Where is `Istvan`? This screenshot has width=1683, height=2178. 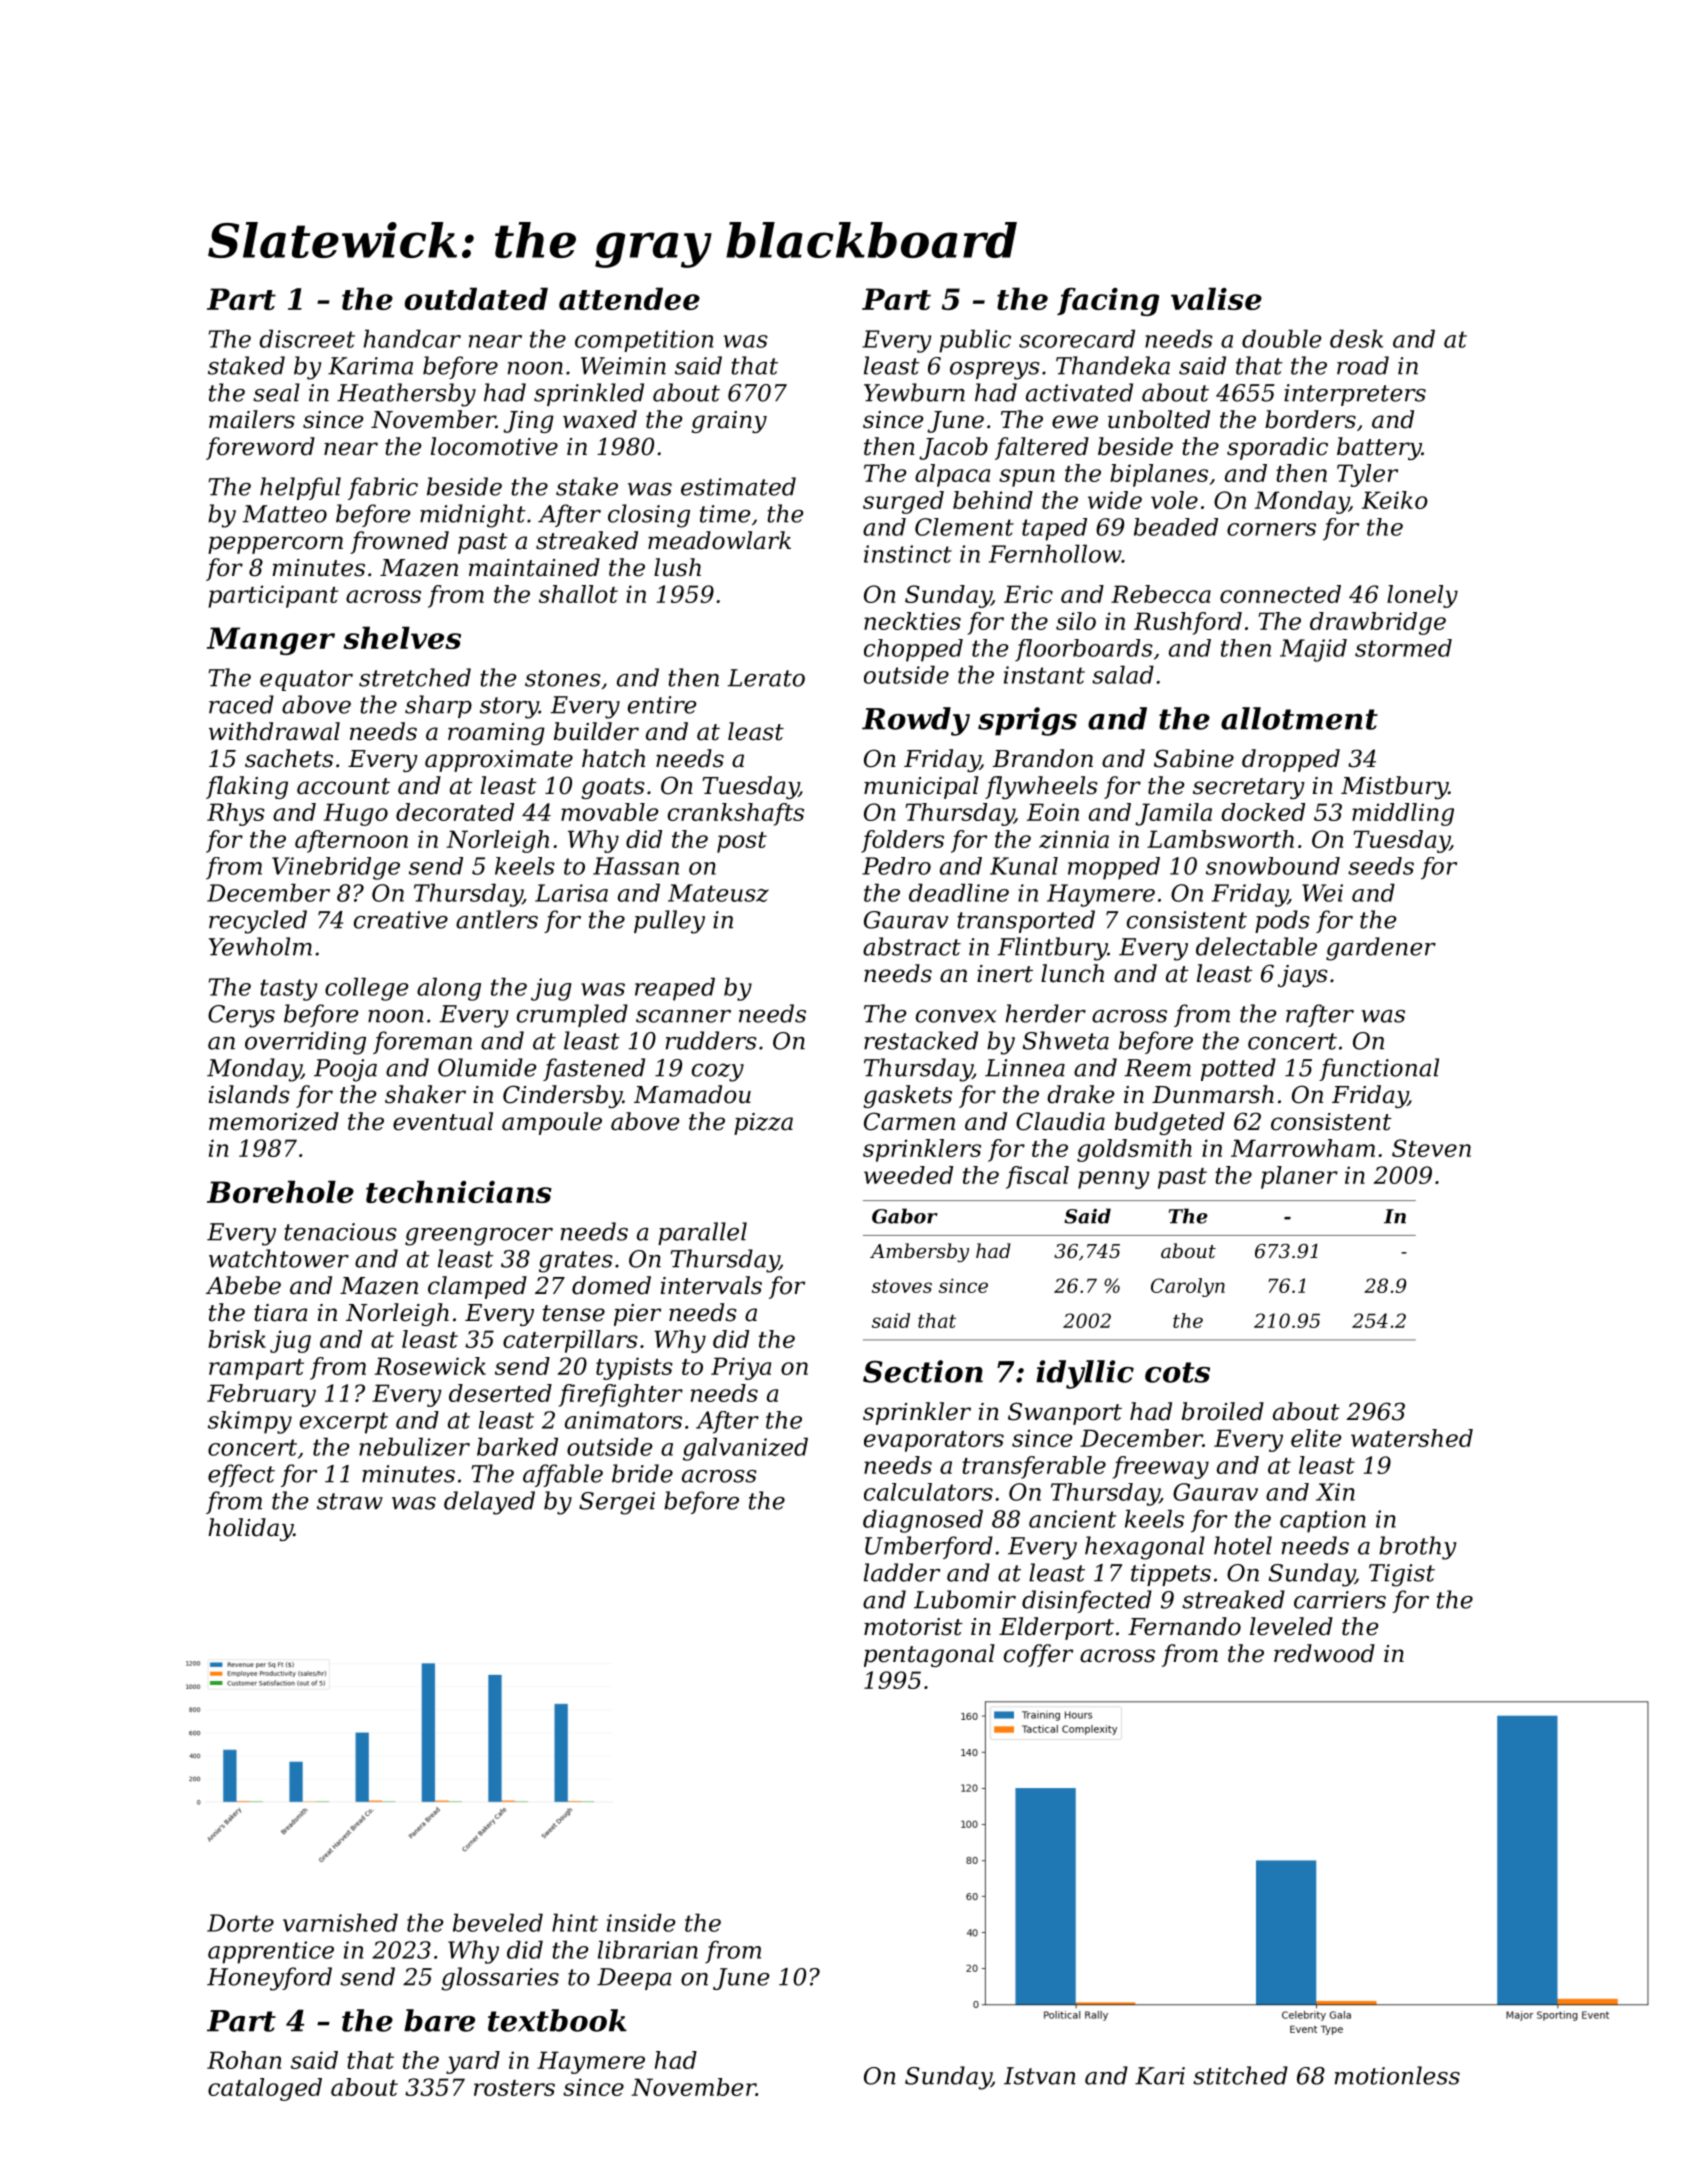
Istvan is located at coordinates (1040, 2076).
